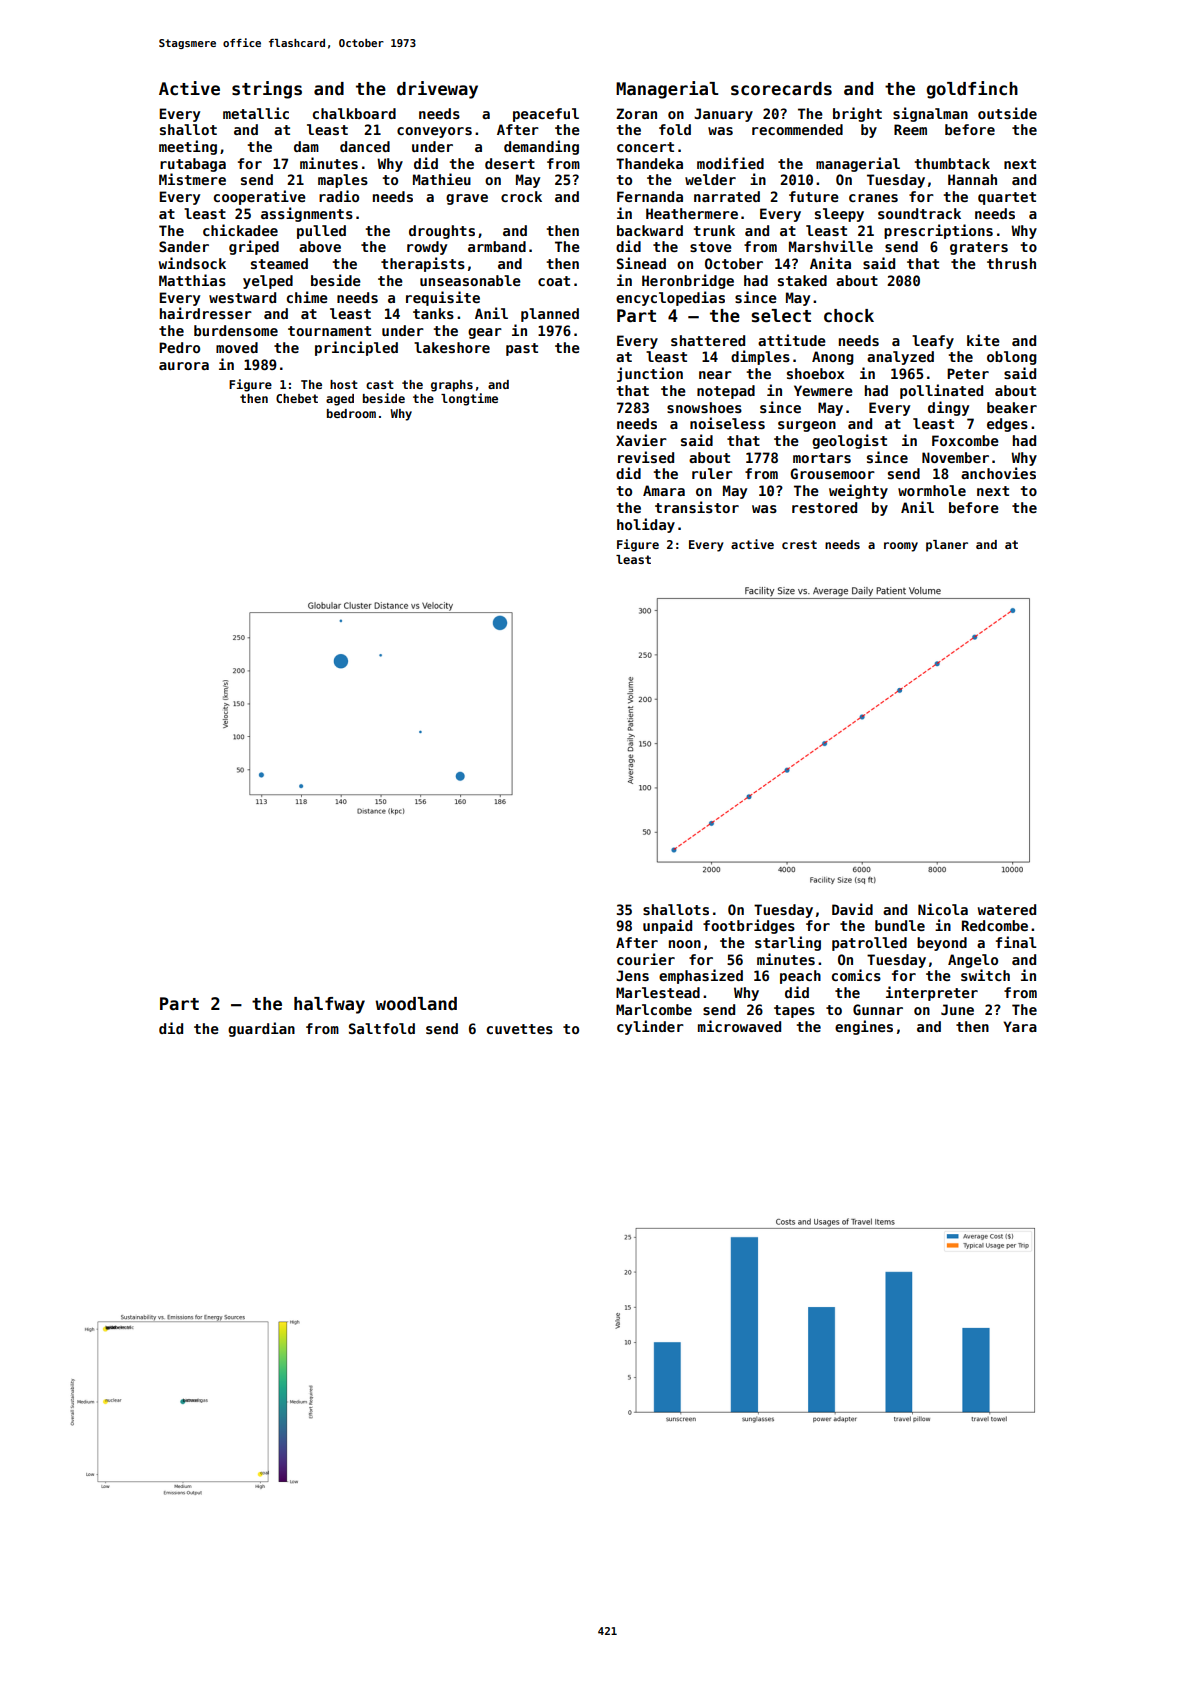 The image size is (1196, 1691). What do you see at coordinates (822, 458) in the page?
I see `mortars` at bounding box center [822, 458].
